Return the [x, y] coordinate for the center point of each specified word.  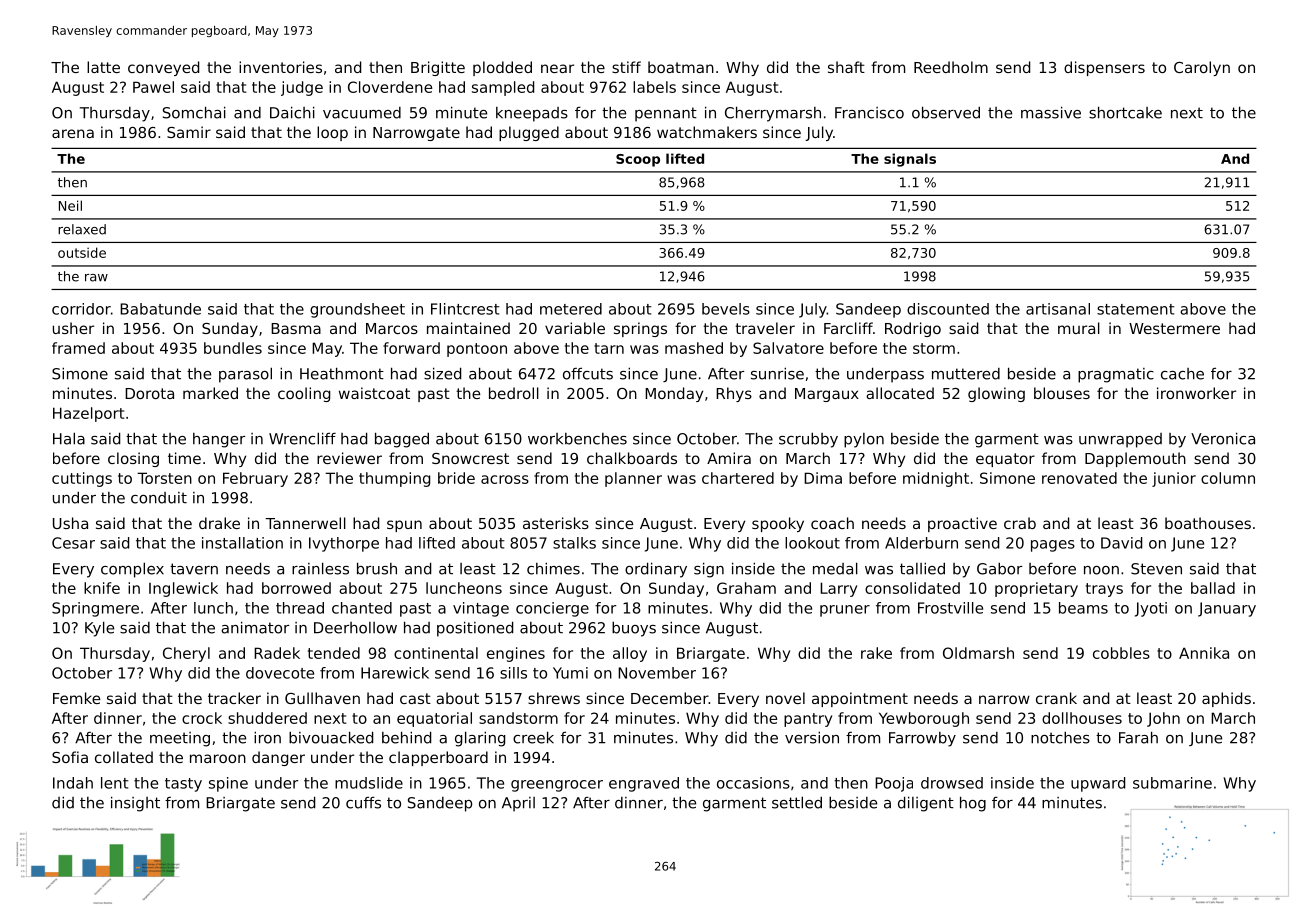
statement [1136, 309]
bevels [726, 309]
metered [571, 309]
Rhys [734, 394]
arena [73, 133]
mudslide [369, 783]
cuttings [82, 479]
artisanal [1058, 309]
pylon [864, 440]
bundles [233, 348]
